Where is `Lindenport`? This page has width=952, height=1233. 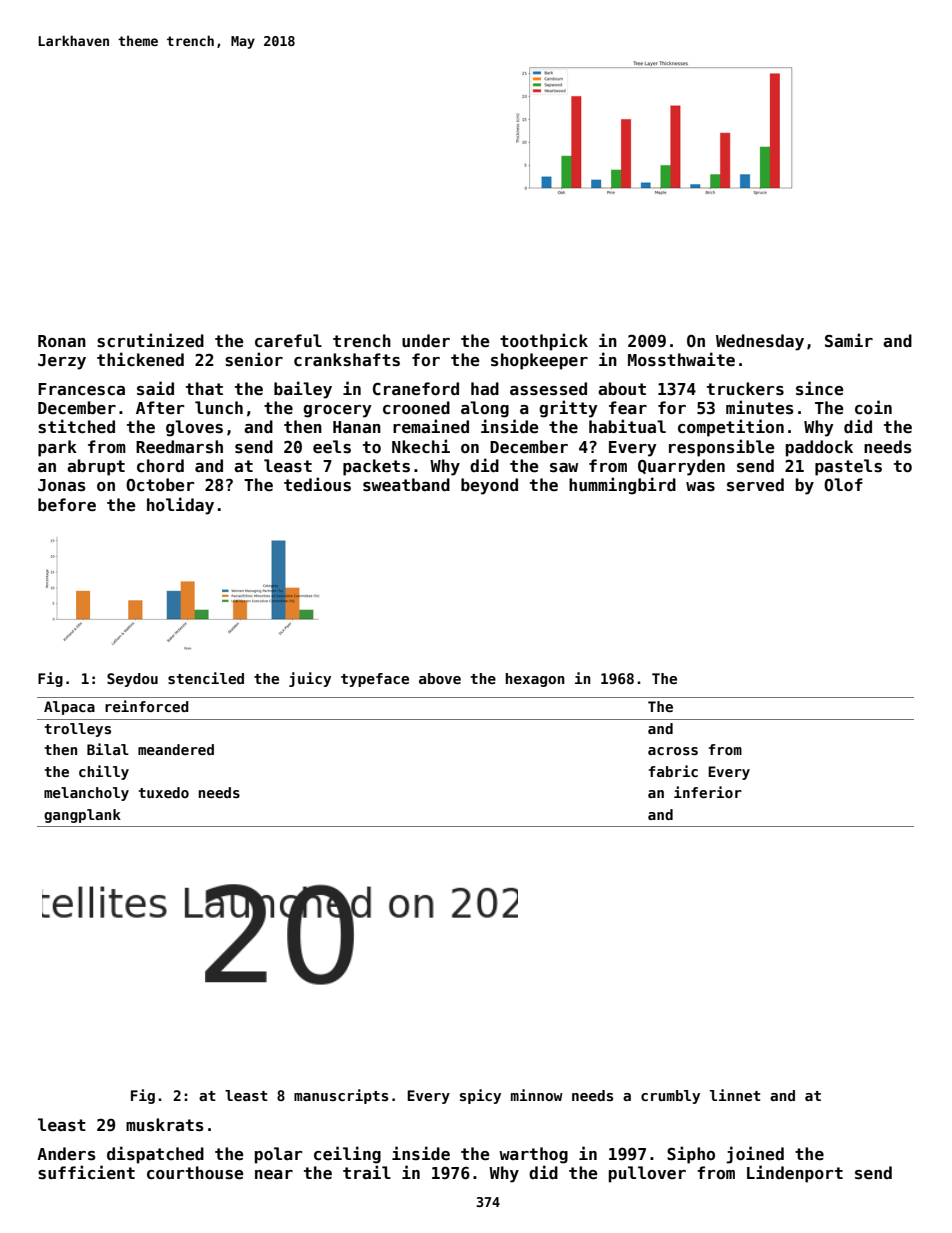
Lindenport is located at coordinates (795, 1174).
